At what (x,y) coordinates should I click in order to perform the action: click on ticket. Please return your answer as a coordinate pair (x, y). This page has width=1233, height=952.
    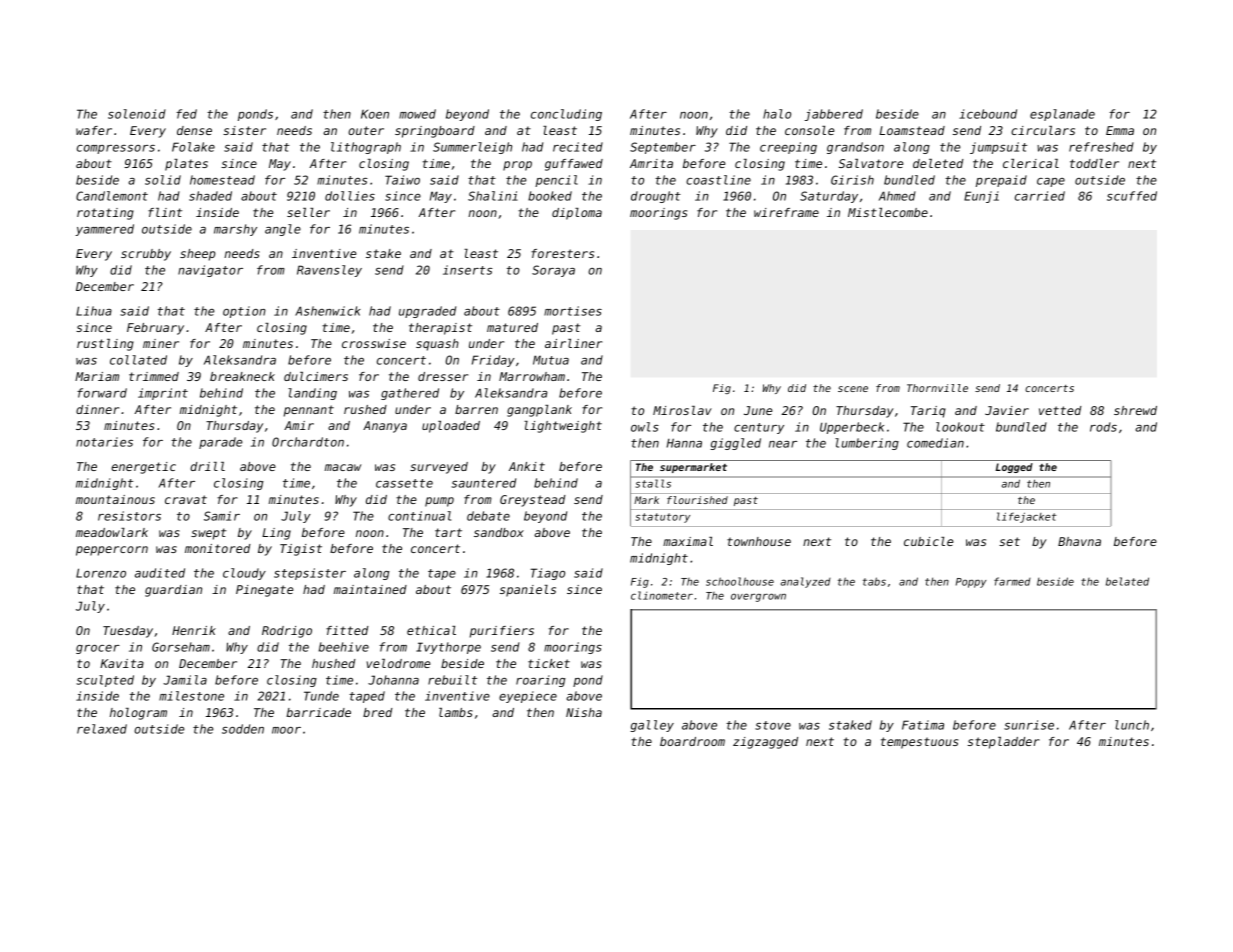
    Looking at the image, I should click on (549, 663).
